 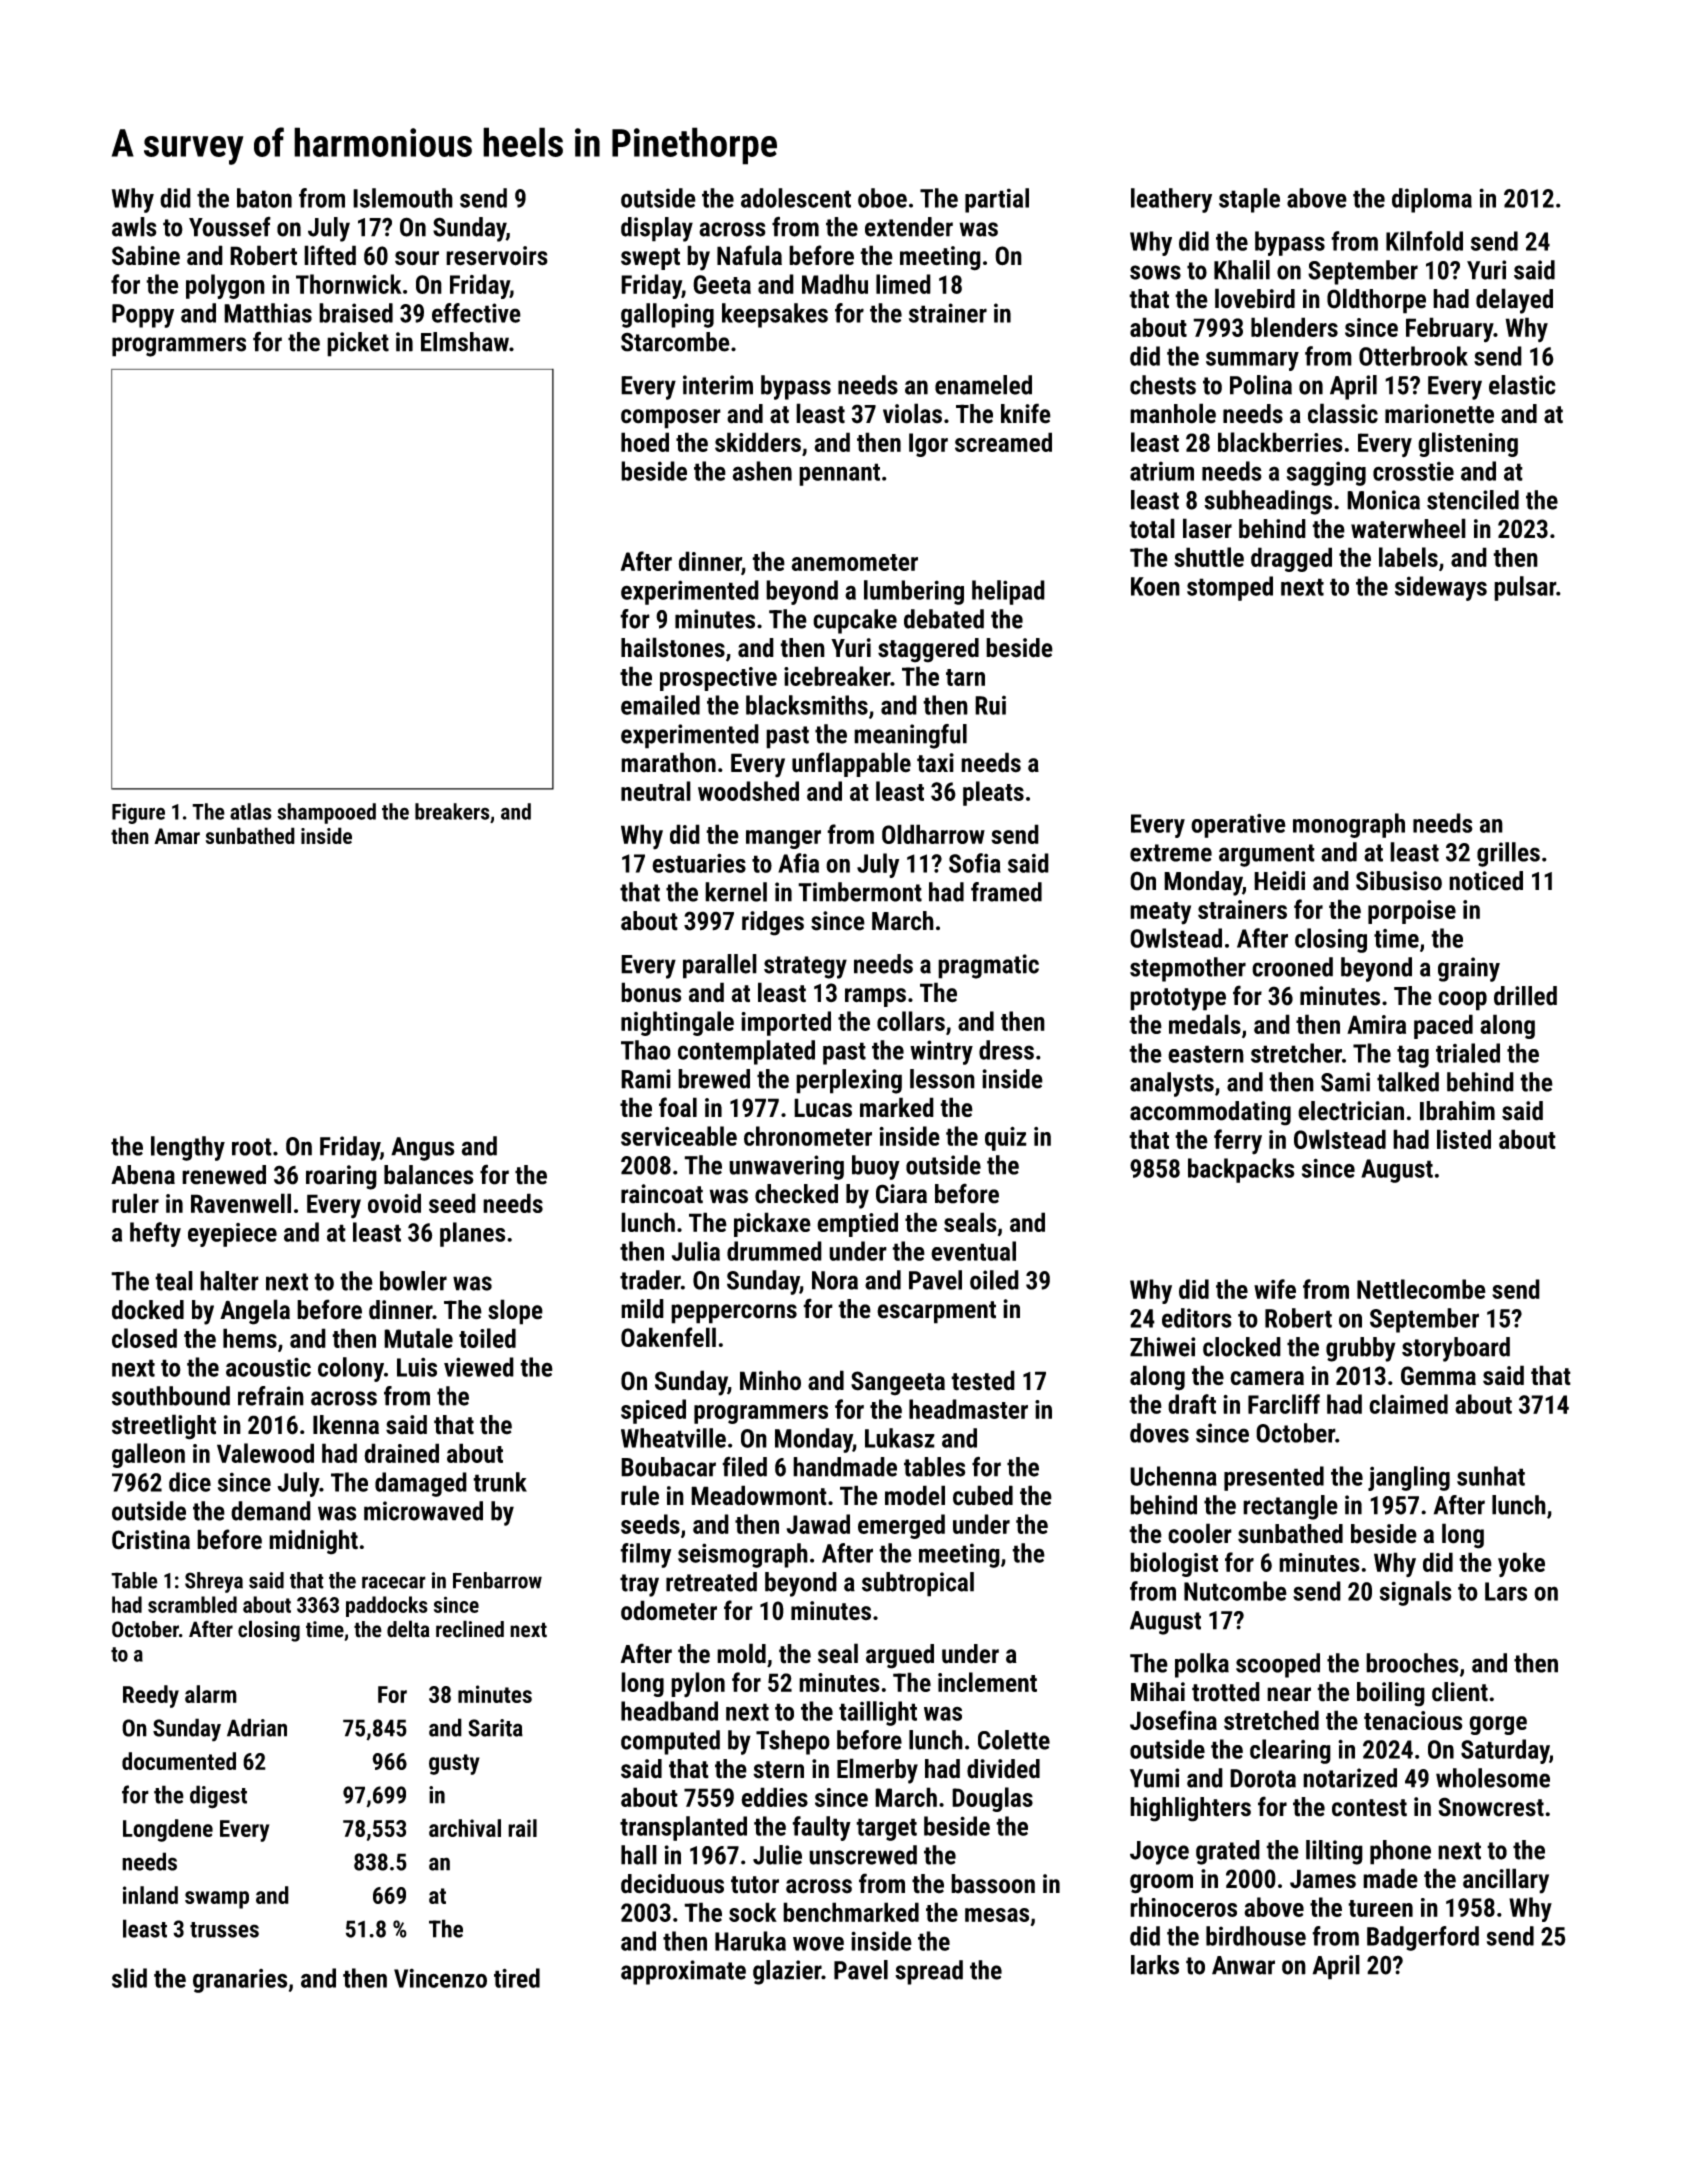 What do you see at coordinates (143, 316) in the document?
I see `Poppy` at bounding box center [143, 316].
